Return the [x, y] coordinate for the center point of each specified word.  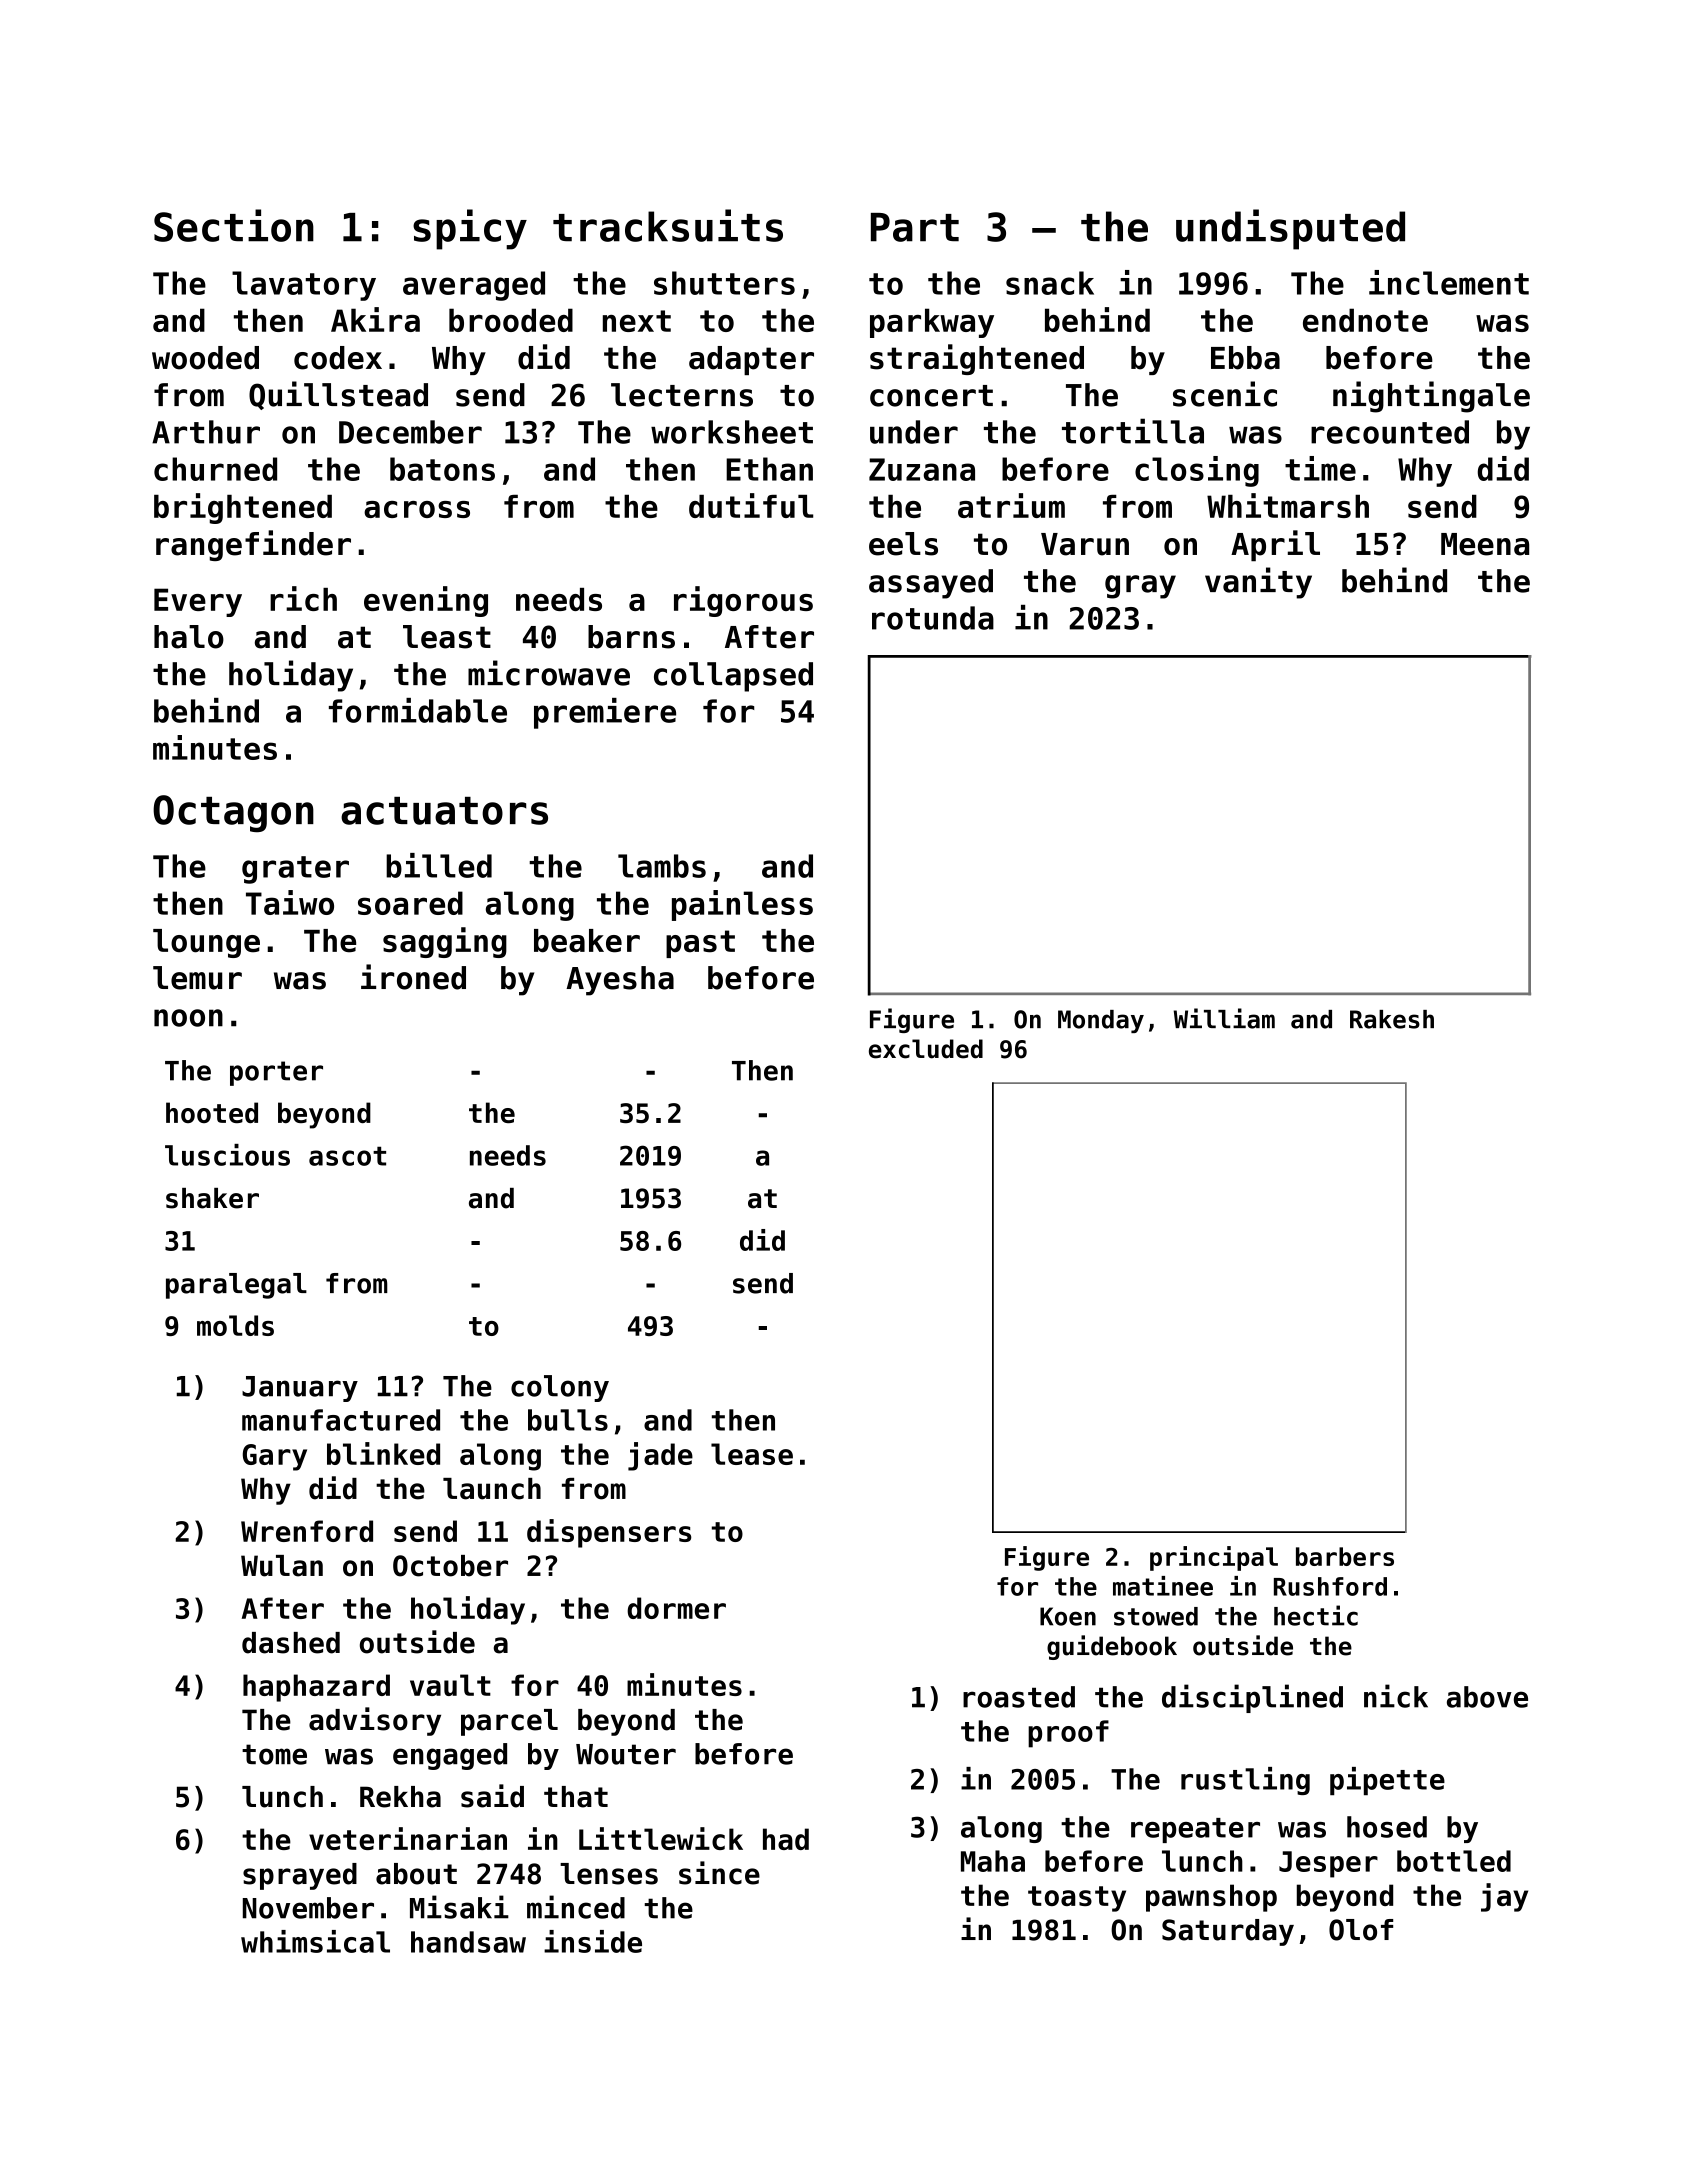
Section [234, 225]
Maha [993, 1861]
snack [1050, 283]
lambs [662, 866]
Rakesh [1392, 1019]
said [492, 1796]
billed [439, 865]
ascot [347, 1156]
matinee [1163, 1586]
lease [752, 1454]
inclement [1449, 282]
